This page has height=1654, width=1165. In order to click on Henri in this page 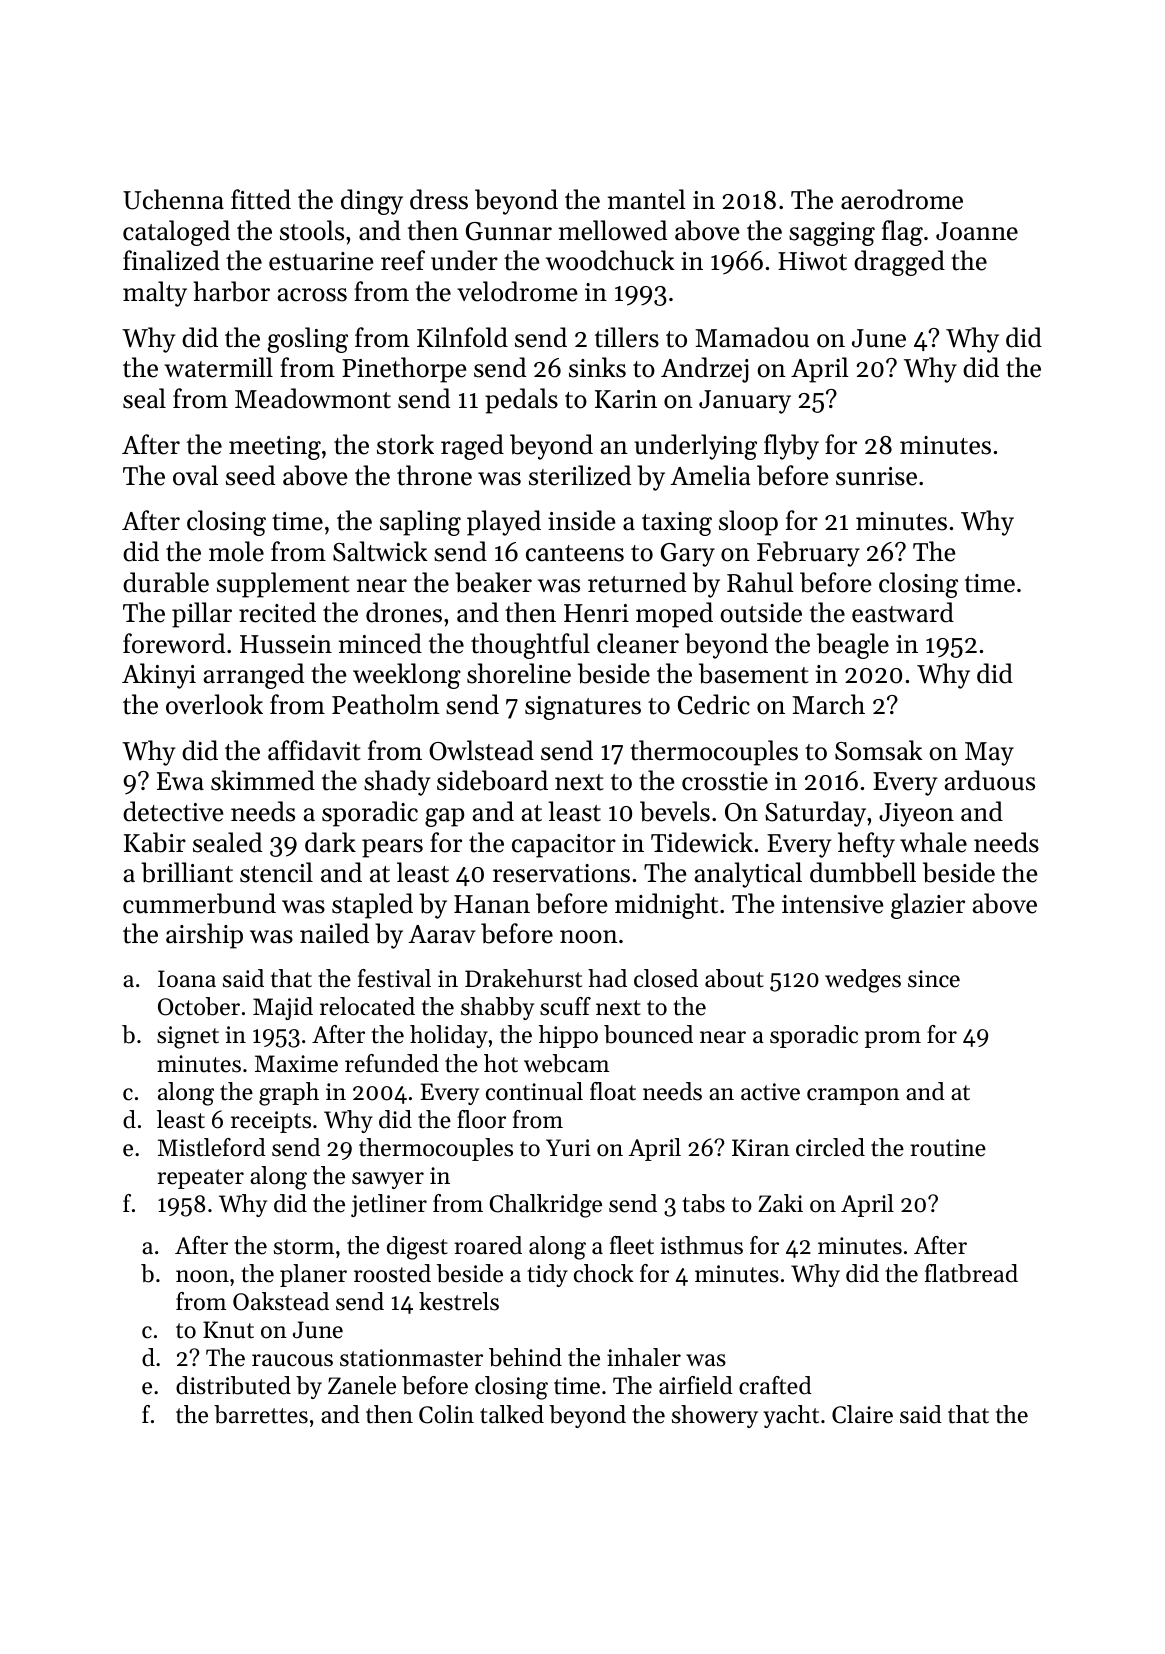, I will do `click(596, 613)`.
